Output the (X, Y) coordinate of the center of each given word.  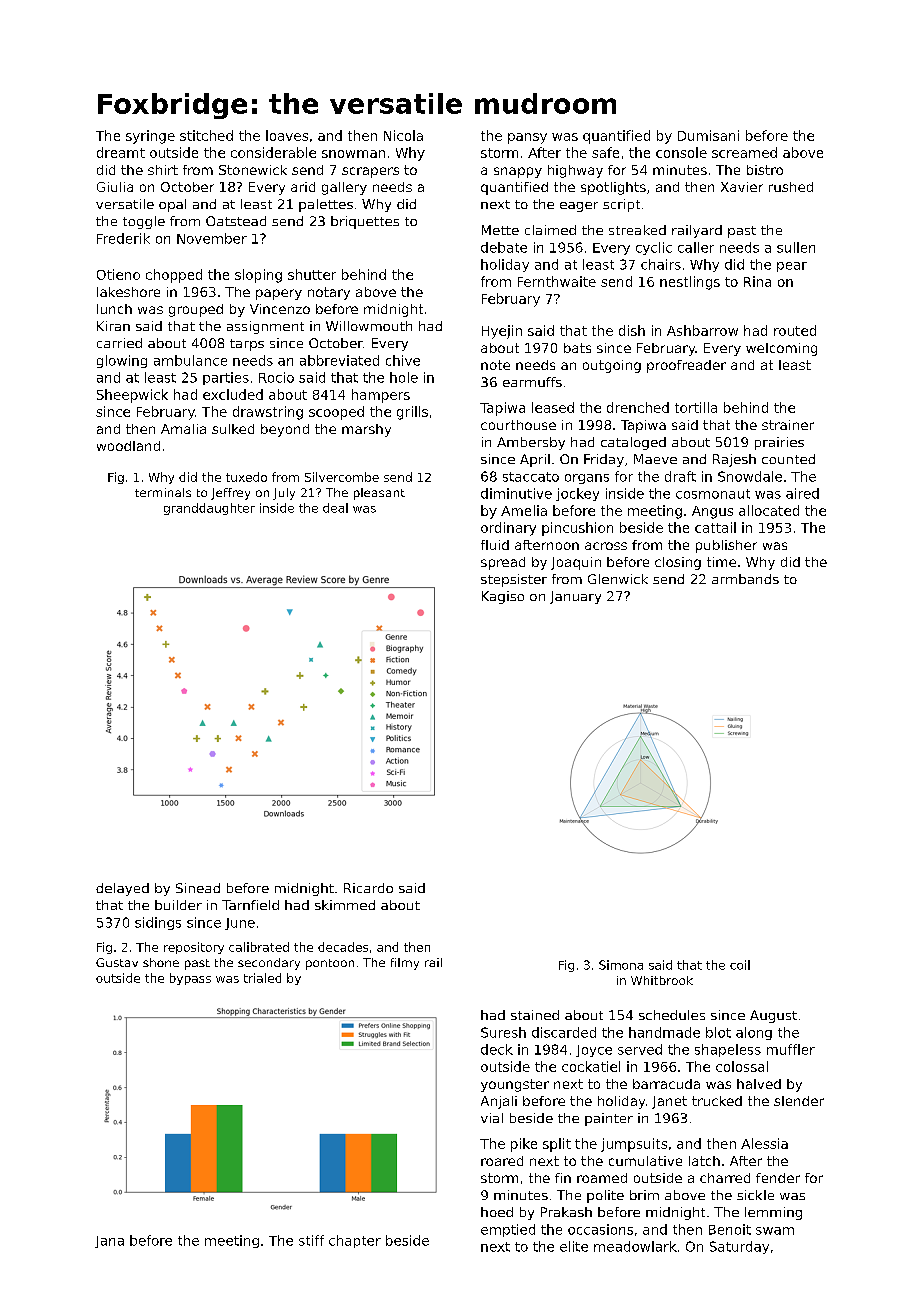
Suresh (503, 1032)
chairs (661, 264)
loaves (287, 135)
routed (795, 330)
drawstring (268, 413)
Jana (109, 1242)
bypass (190, 979)
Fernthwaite (557, 281)
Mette (500, 230)
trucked (717, 1101)
